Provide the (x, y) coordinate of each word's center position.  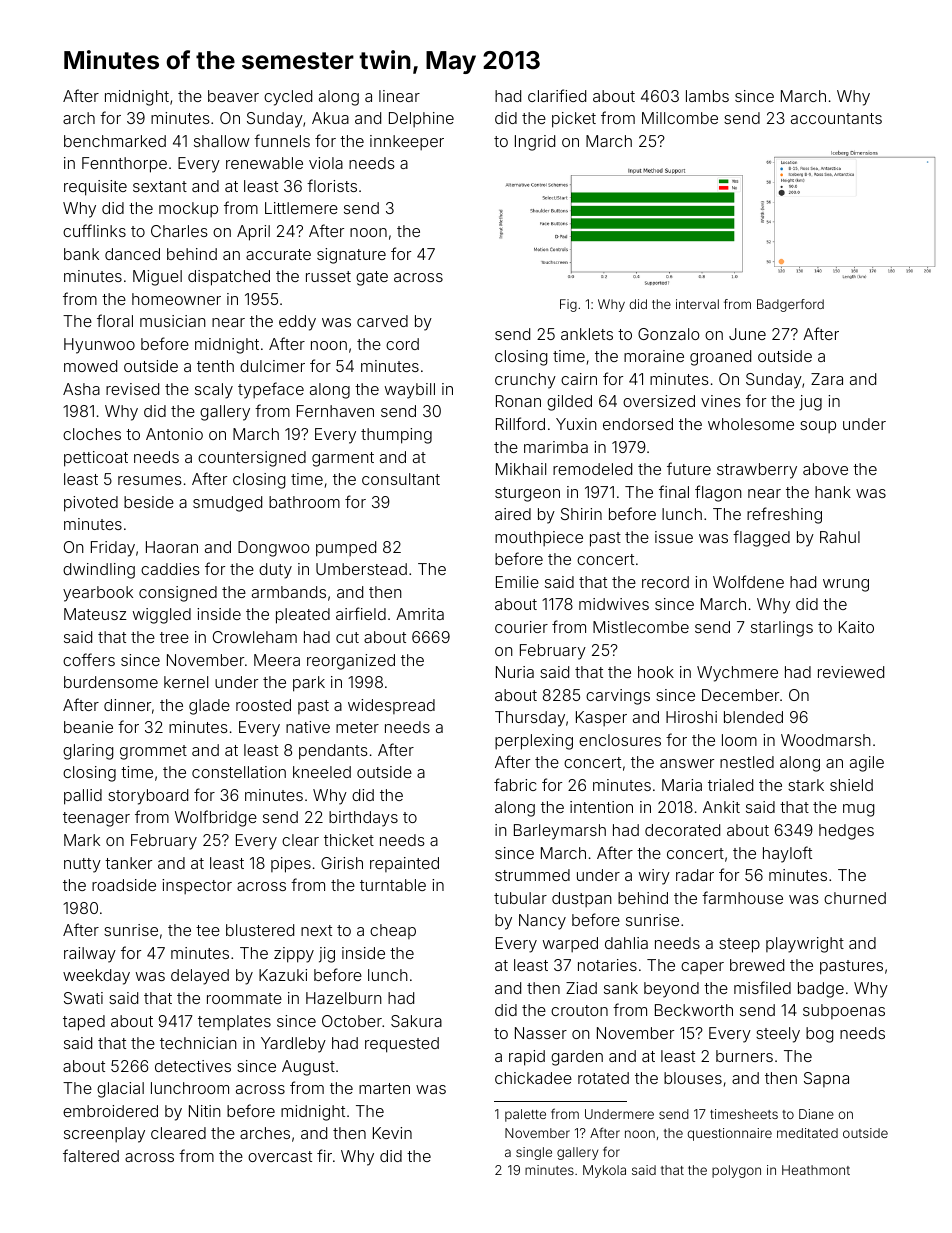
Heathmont (816, 1170)
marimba (556, 447)
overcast (280, 1156)
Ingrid (535, 143)
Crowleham (255, 637)
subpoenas (844, 1011)
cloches (92, 434)
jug (810, 403)
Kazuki (283, 975)
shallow (222, 141)
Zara (827, 379)
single (534, 1153)
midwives (614, 604)
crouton (579, 1010)
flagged (761, 538)
